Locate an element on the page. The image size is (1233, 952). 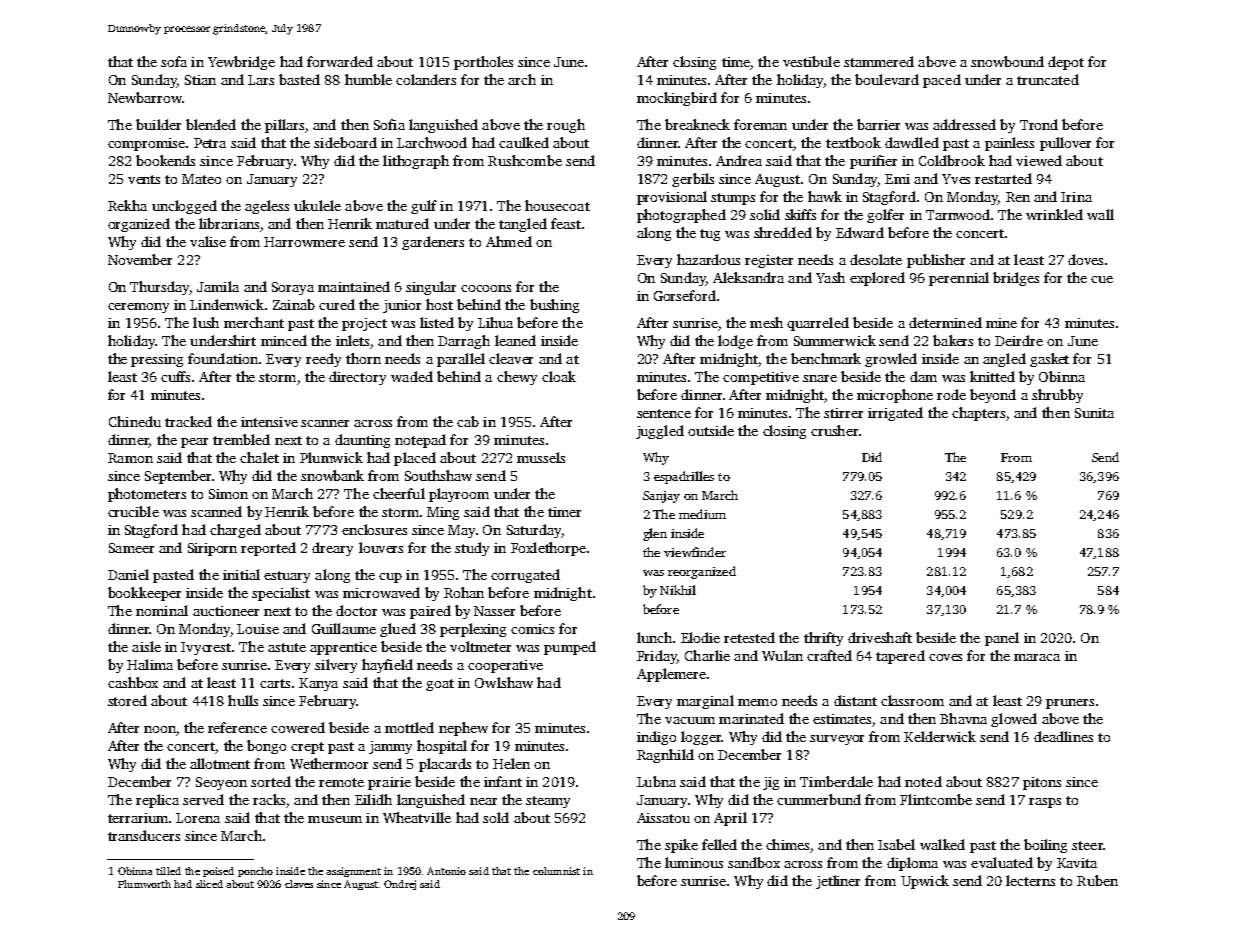
Deirdre is located at coordinates (1019, 340).
